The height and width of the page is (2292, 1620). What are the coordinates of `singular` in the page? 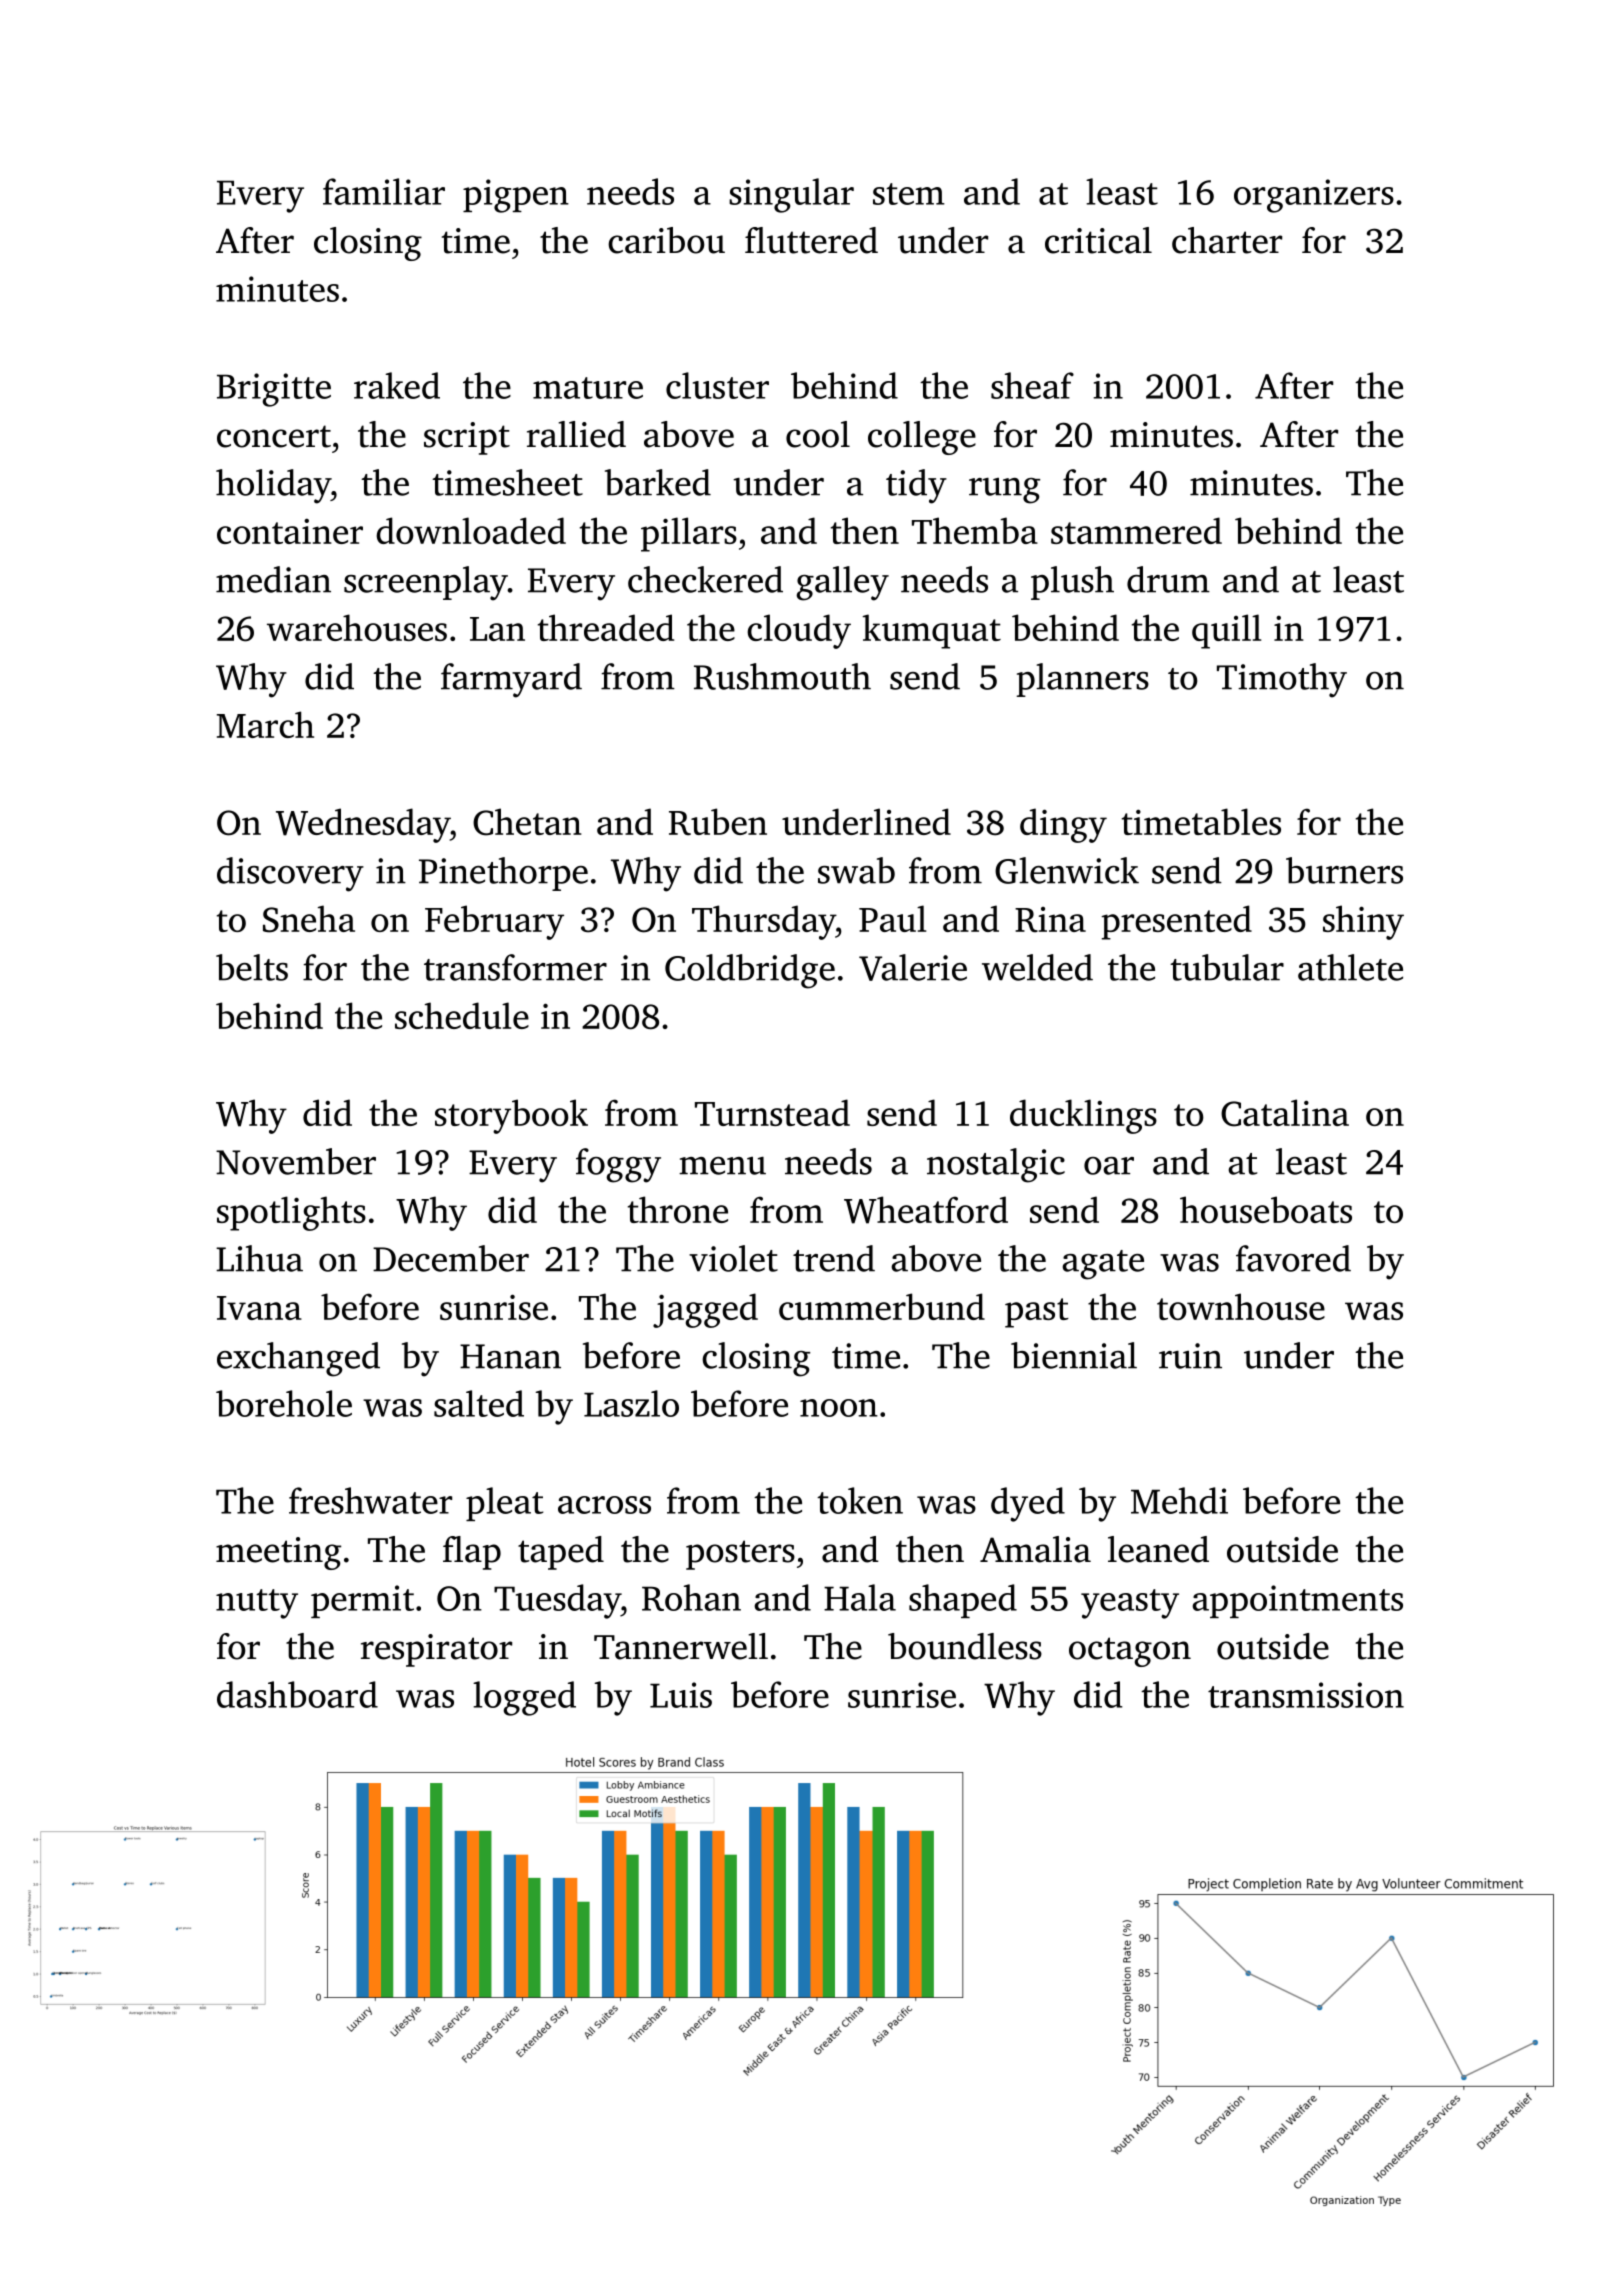 It's located at (791, 195).
